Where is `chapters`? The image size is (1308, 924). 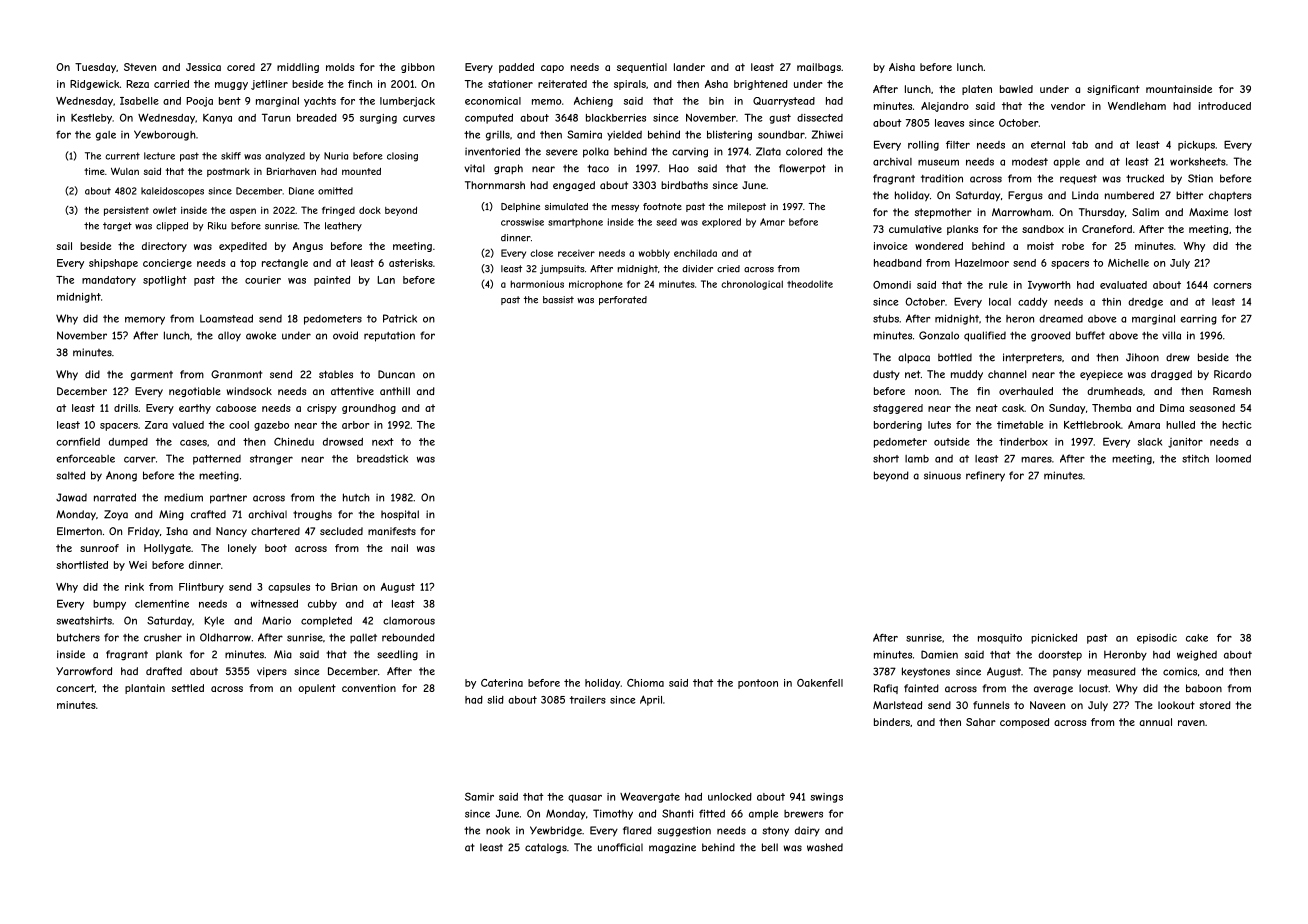 chapters is located at coordinates (1230, 196).
